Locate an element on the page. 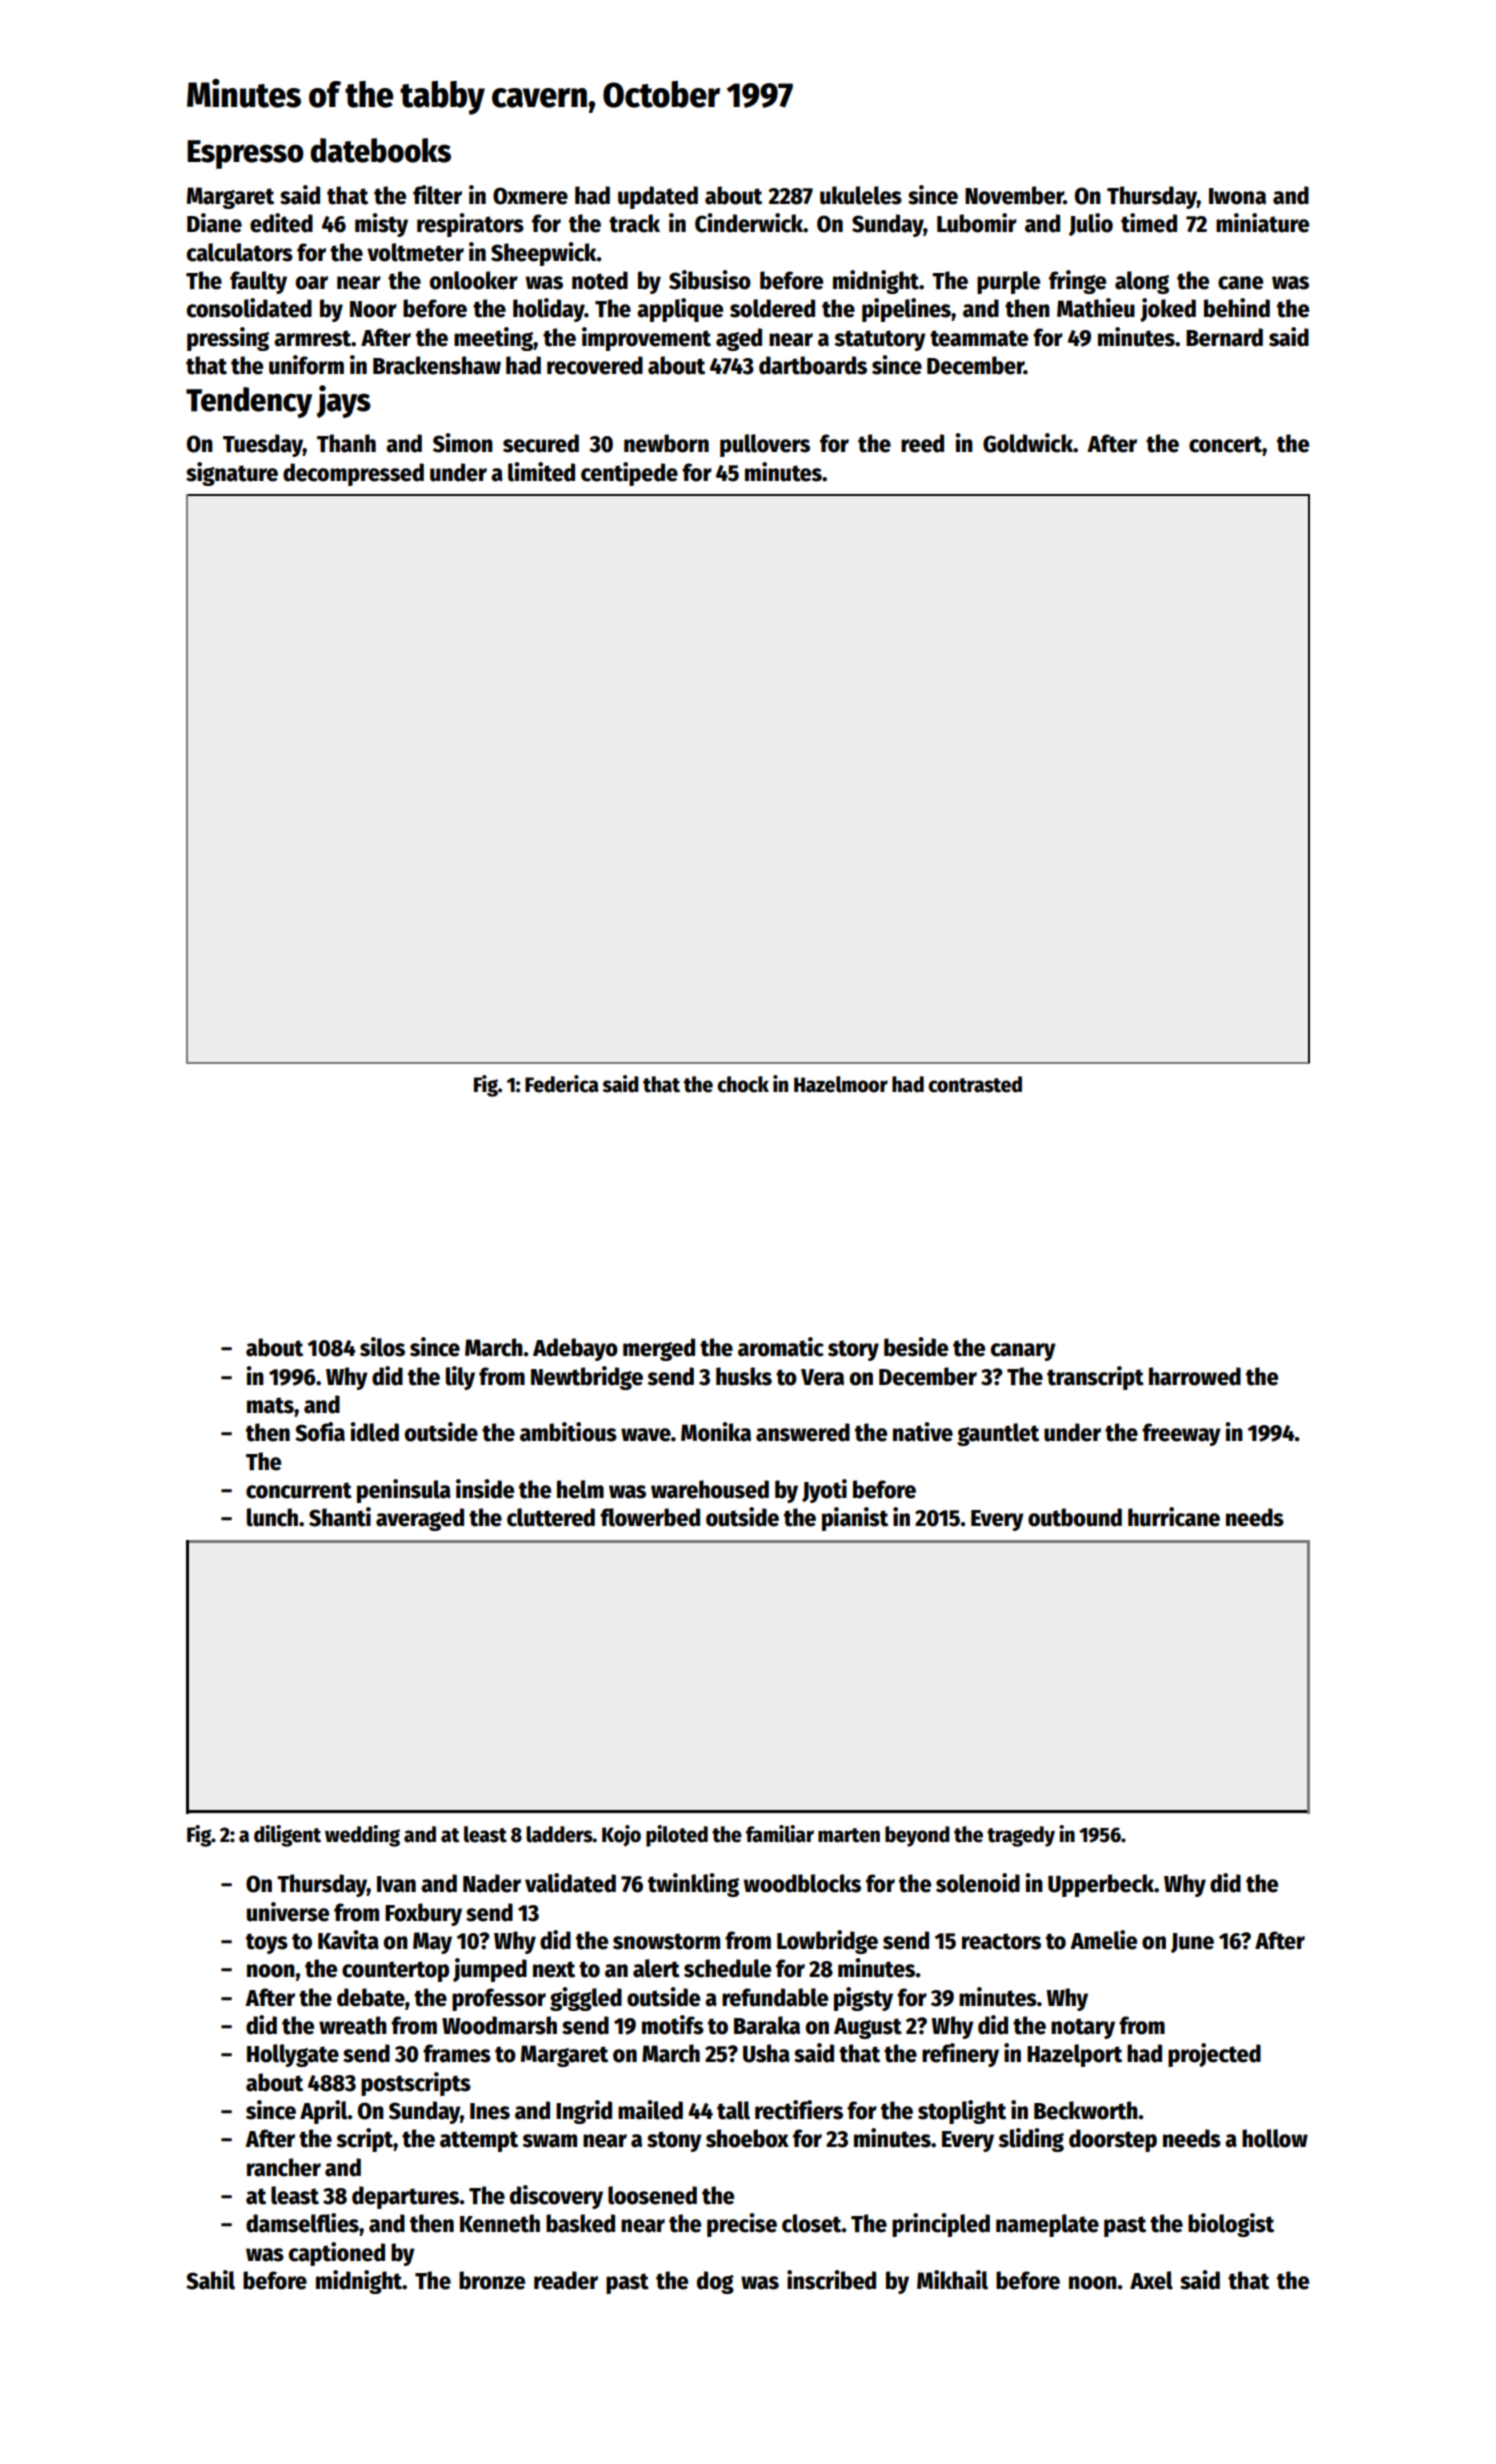  mats is located at coordinates (270, 1405).
